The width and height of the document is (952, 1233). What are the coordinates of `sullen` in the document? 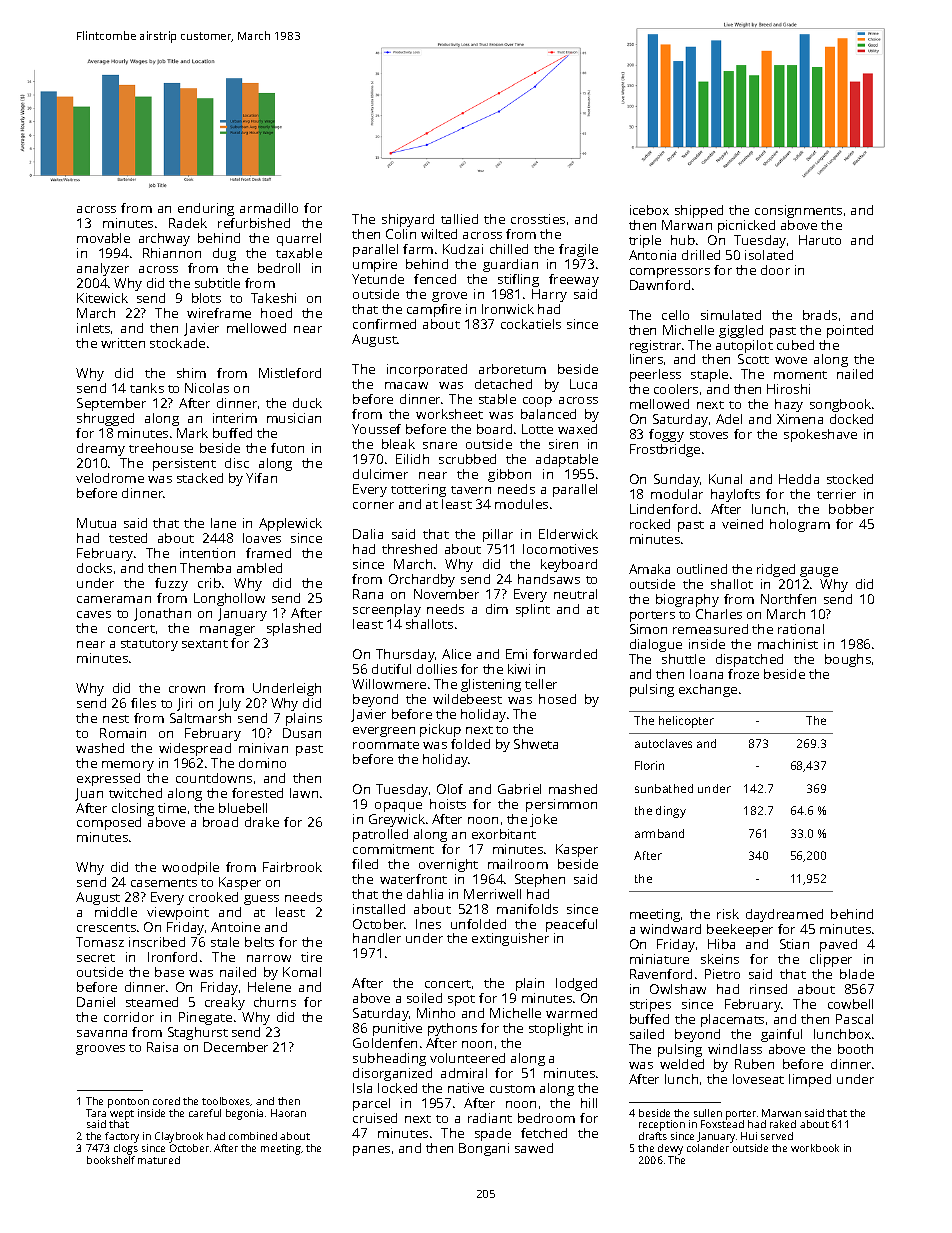 It's located at (708, 1113).
